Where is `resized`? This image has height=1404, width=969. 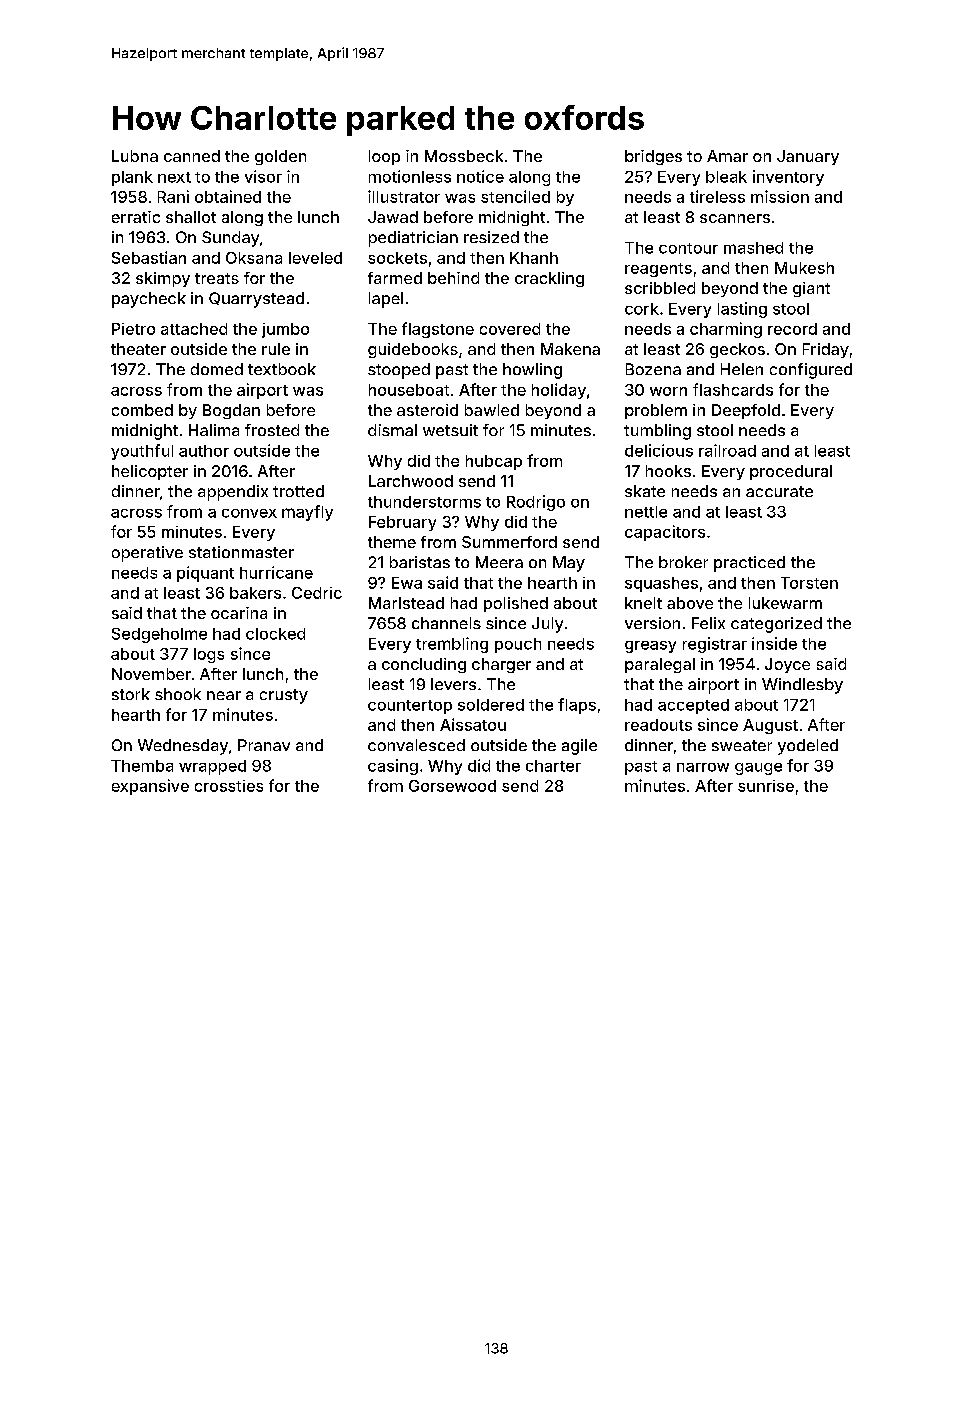
resized is located at coordinates (491, 237).
